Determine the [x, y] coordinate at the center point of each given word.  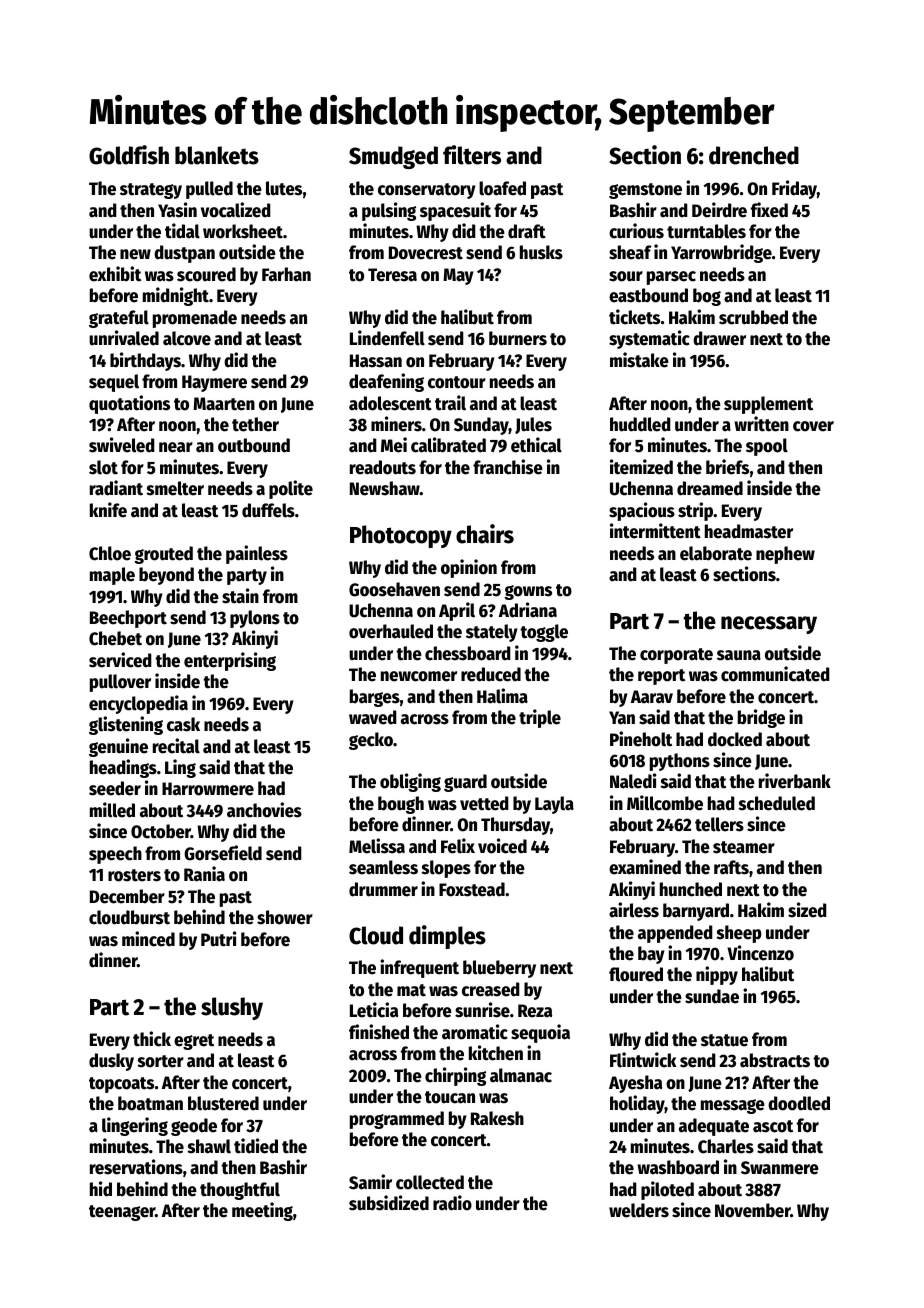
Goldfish [129, 155]
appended [675, 934]
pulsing [389, 211]
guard [465, 783]
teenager [122, 1213]
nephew [785, 555]
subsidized [389, 1203]
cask [183, 724]
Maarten [224, 404]
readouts [383, 467]
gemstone [645, 191]
